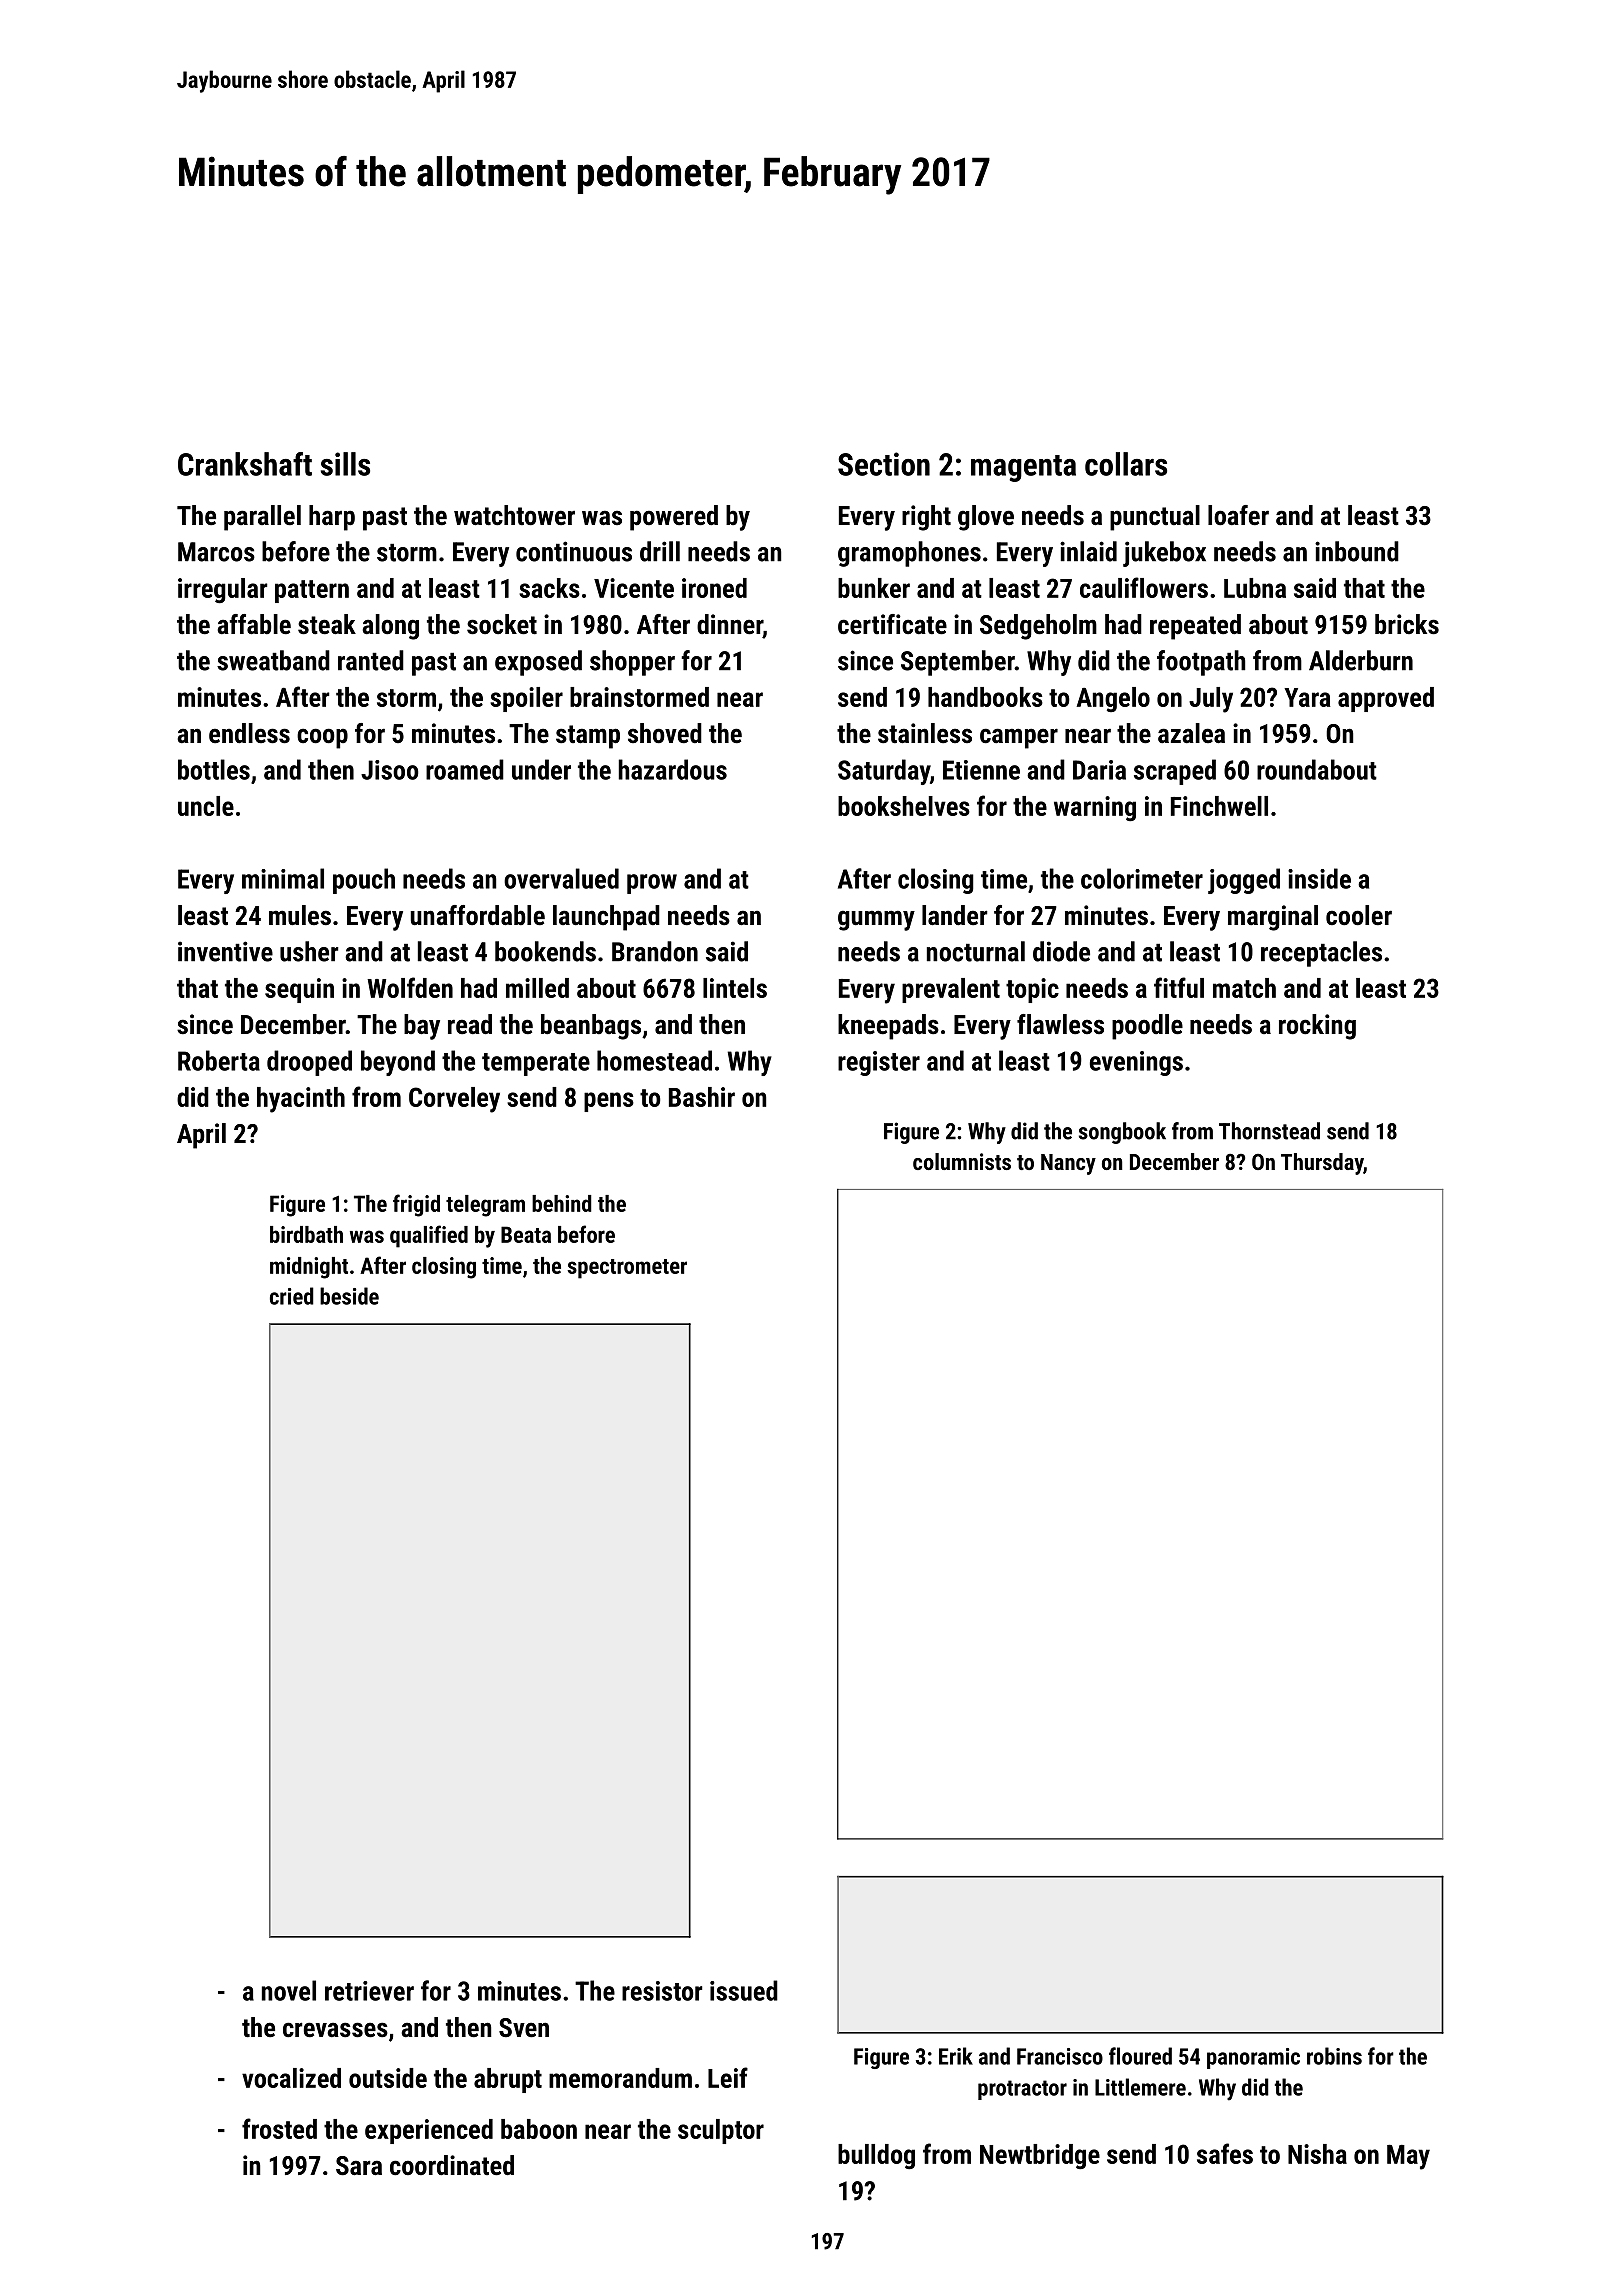  Describe the element at coordinates (1068, 1164) in the screenshot. I see `Nancy` at that location.
